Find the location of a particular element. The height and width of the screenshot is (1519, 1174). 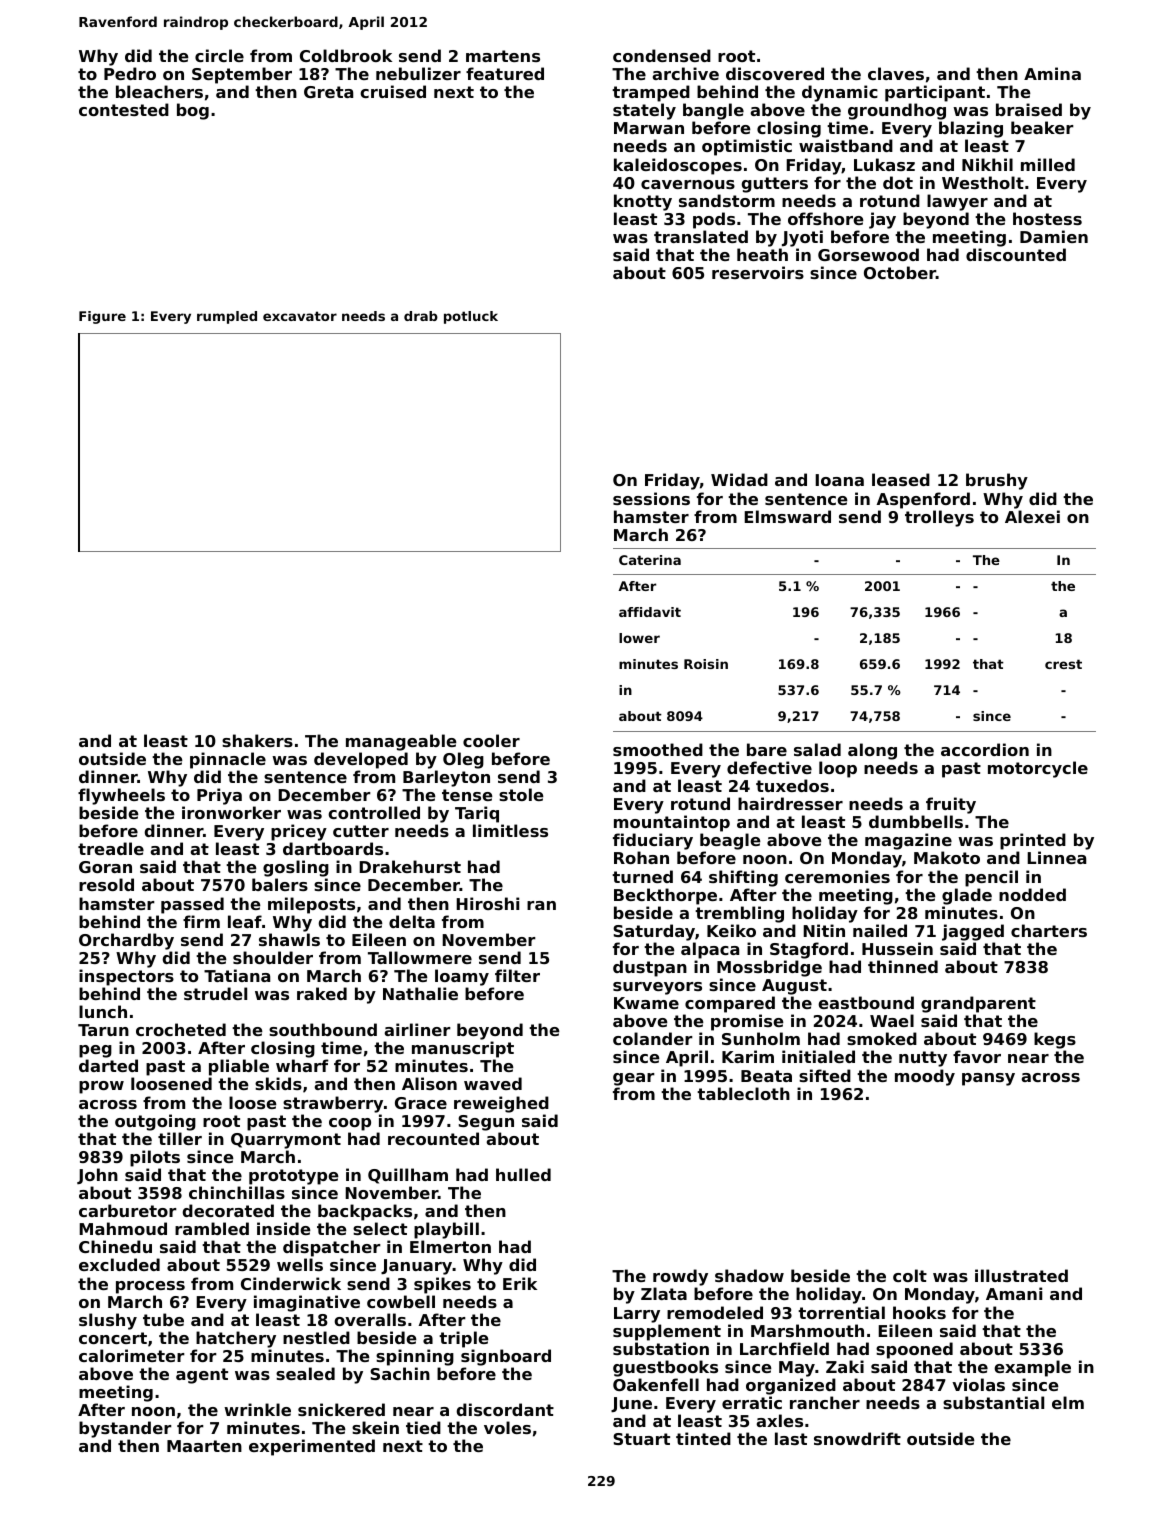

smoothed is located at coordinates (658, 749).
